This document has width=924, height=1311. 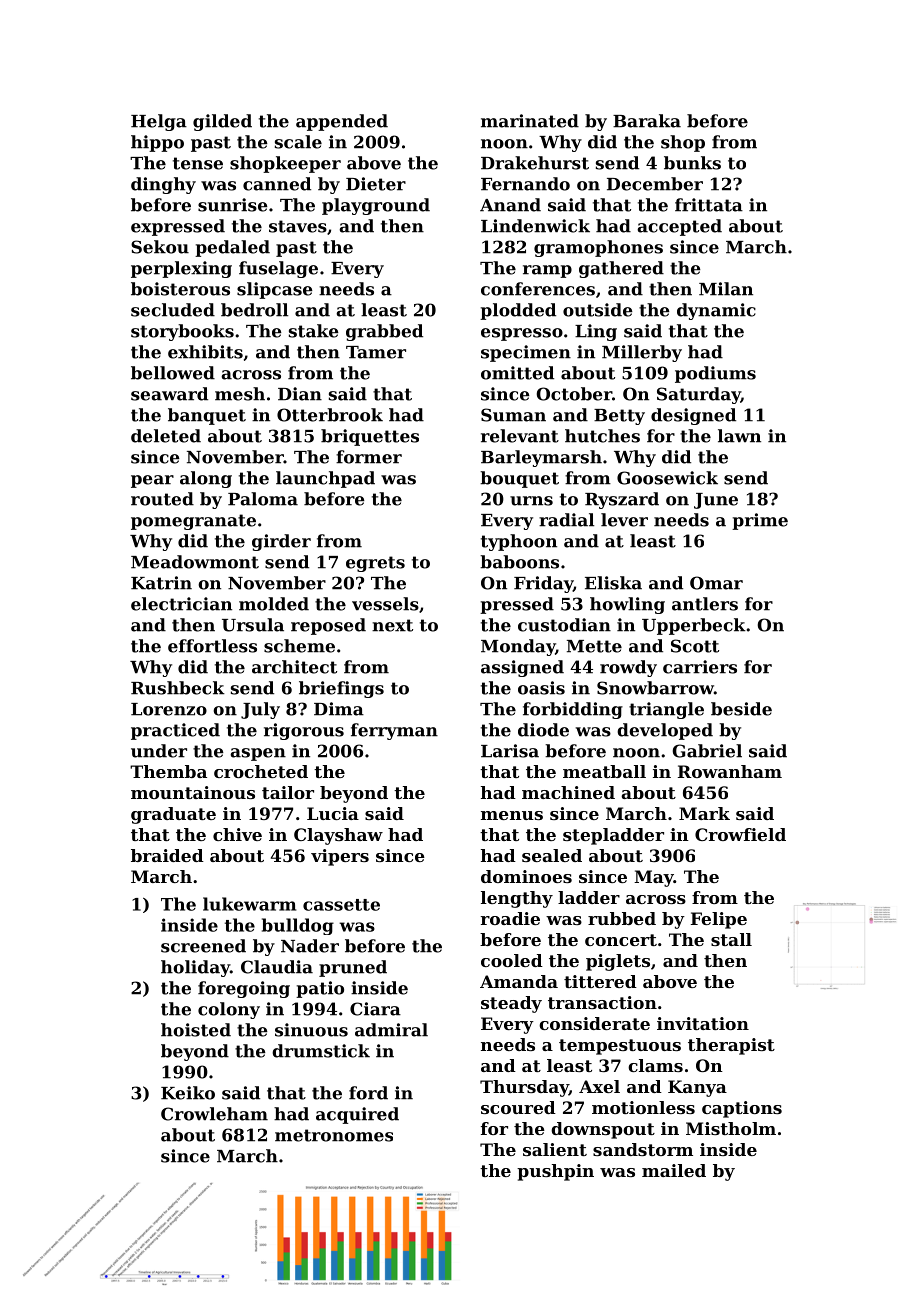 I want to click on Helga, so click(x=159, y=122).
